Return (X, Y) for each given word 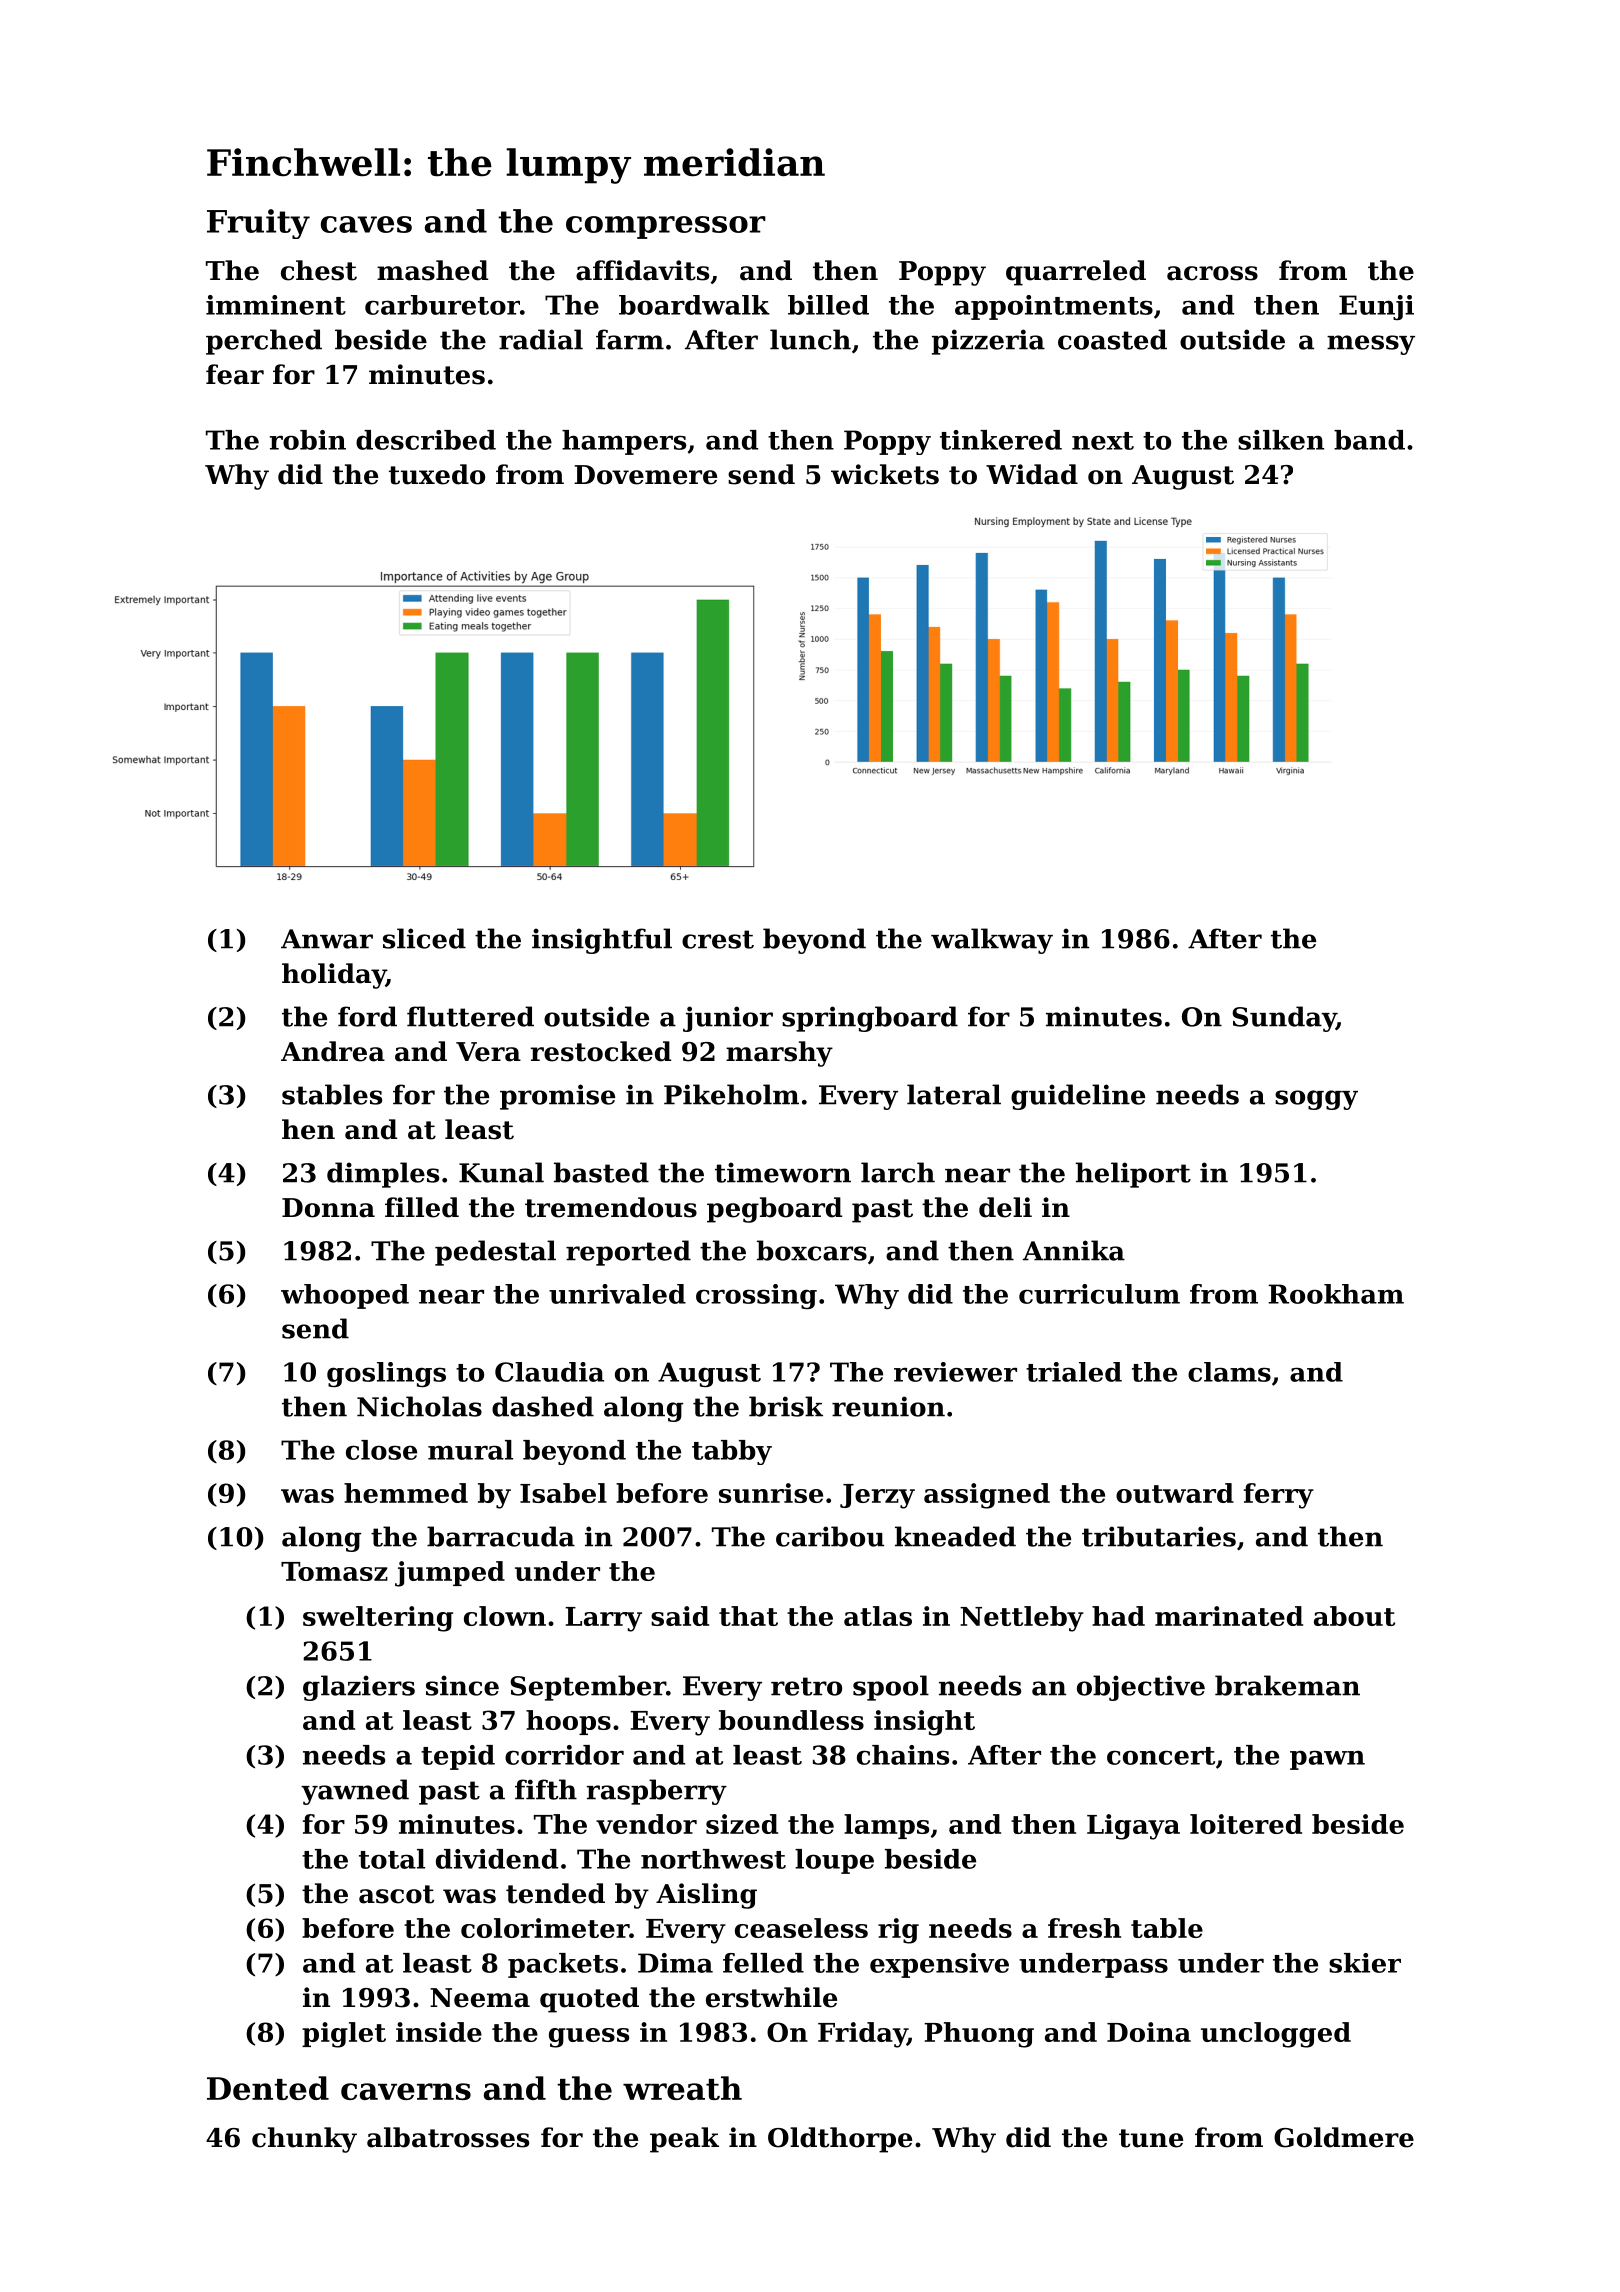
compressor (666, 227)
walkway (992, 941)
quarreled (1076, 273)
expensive (939, 1965)
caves (366, 224)
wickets (885, 474)
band (1369, 440)
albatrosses (448, 2137)
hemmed (406, 1493)
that (748, 1616)
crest (718, 939)
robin (308, 440)
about (1354, 1616)
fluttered (470, 1016)
